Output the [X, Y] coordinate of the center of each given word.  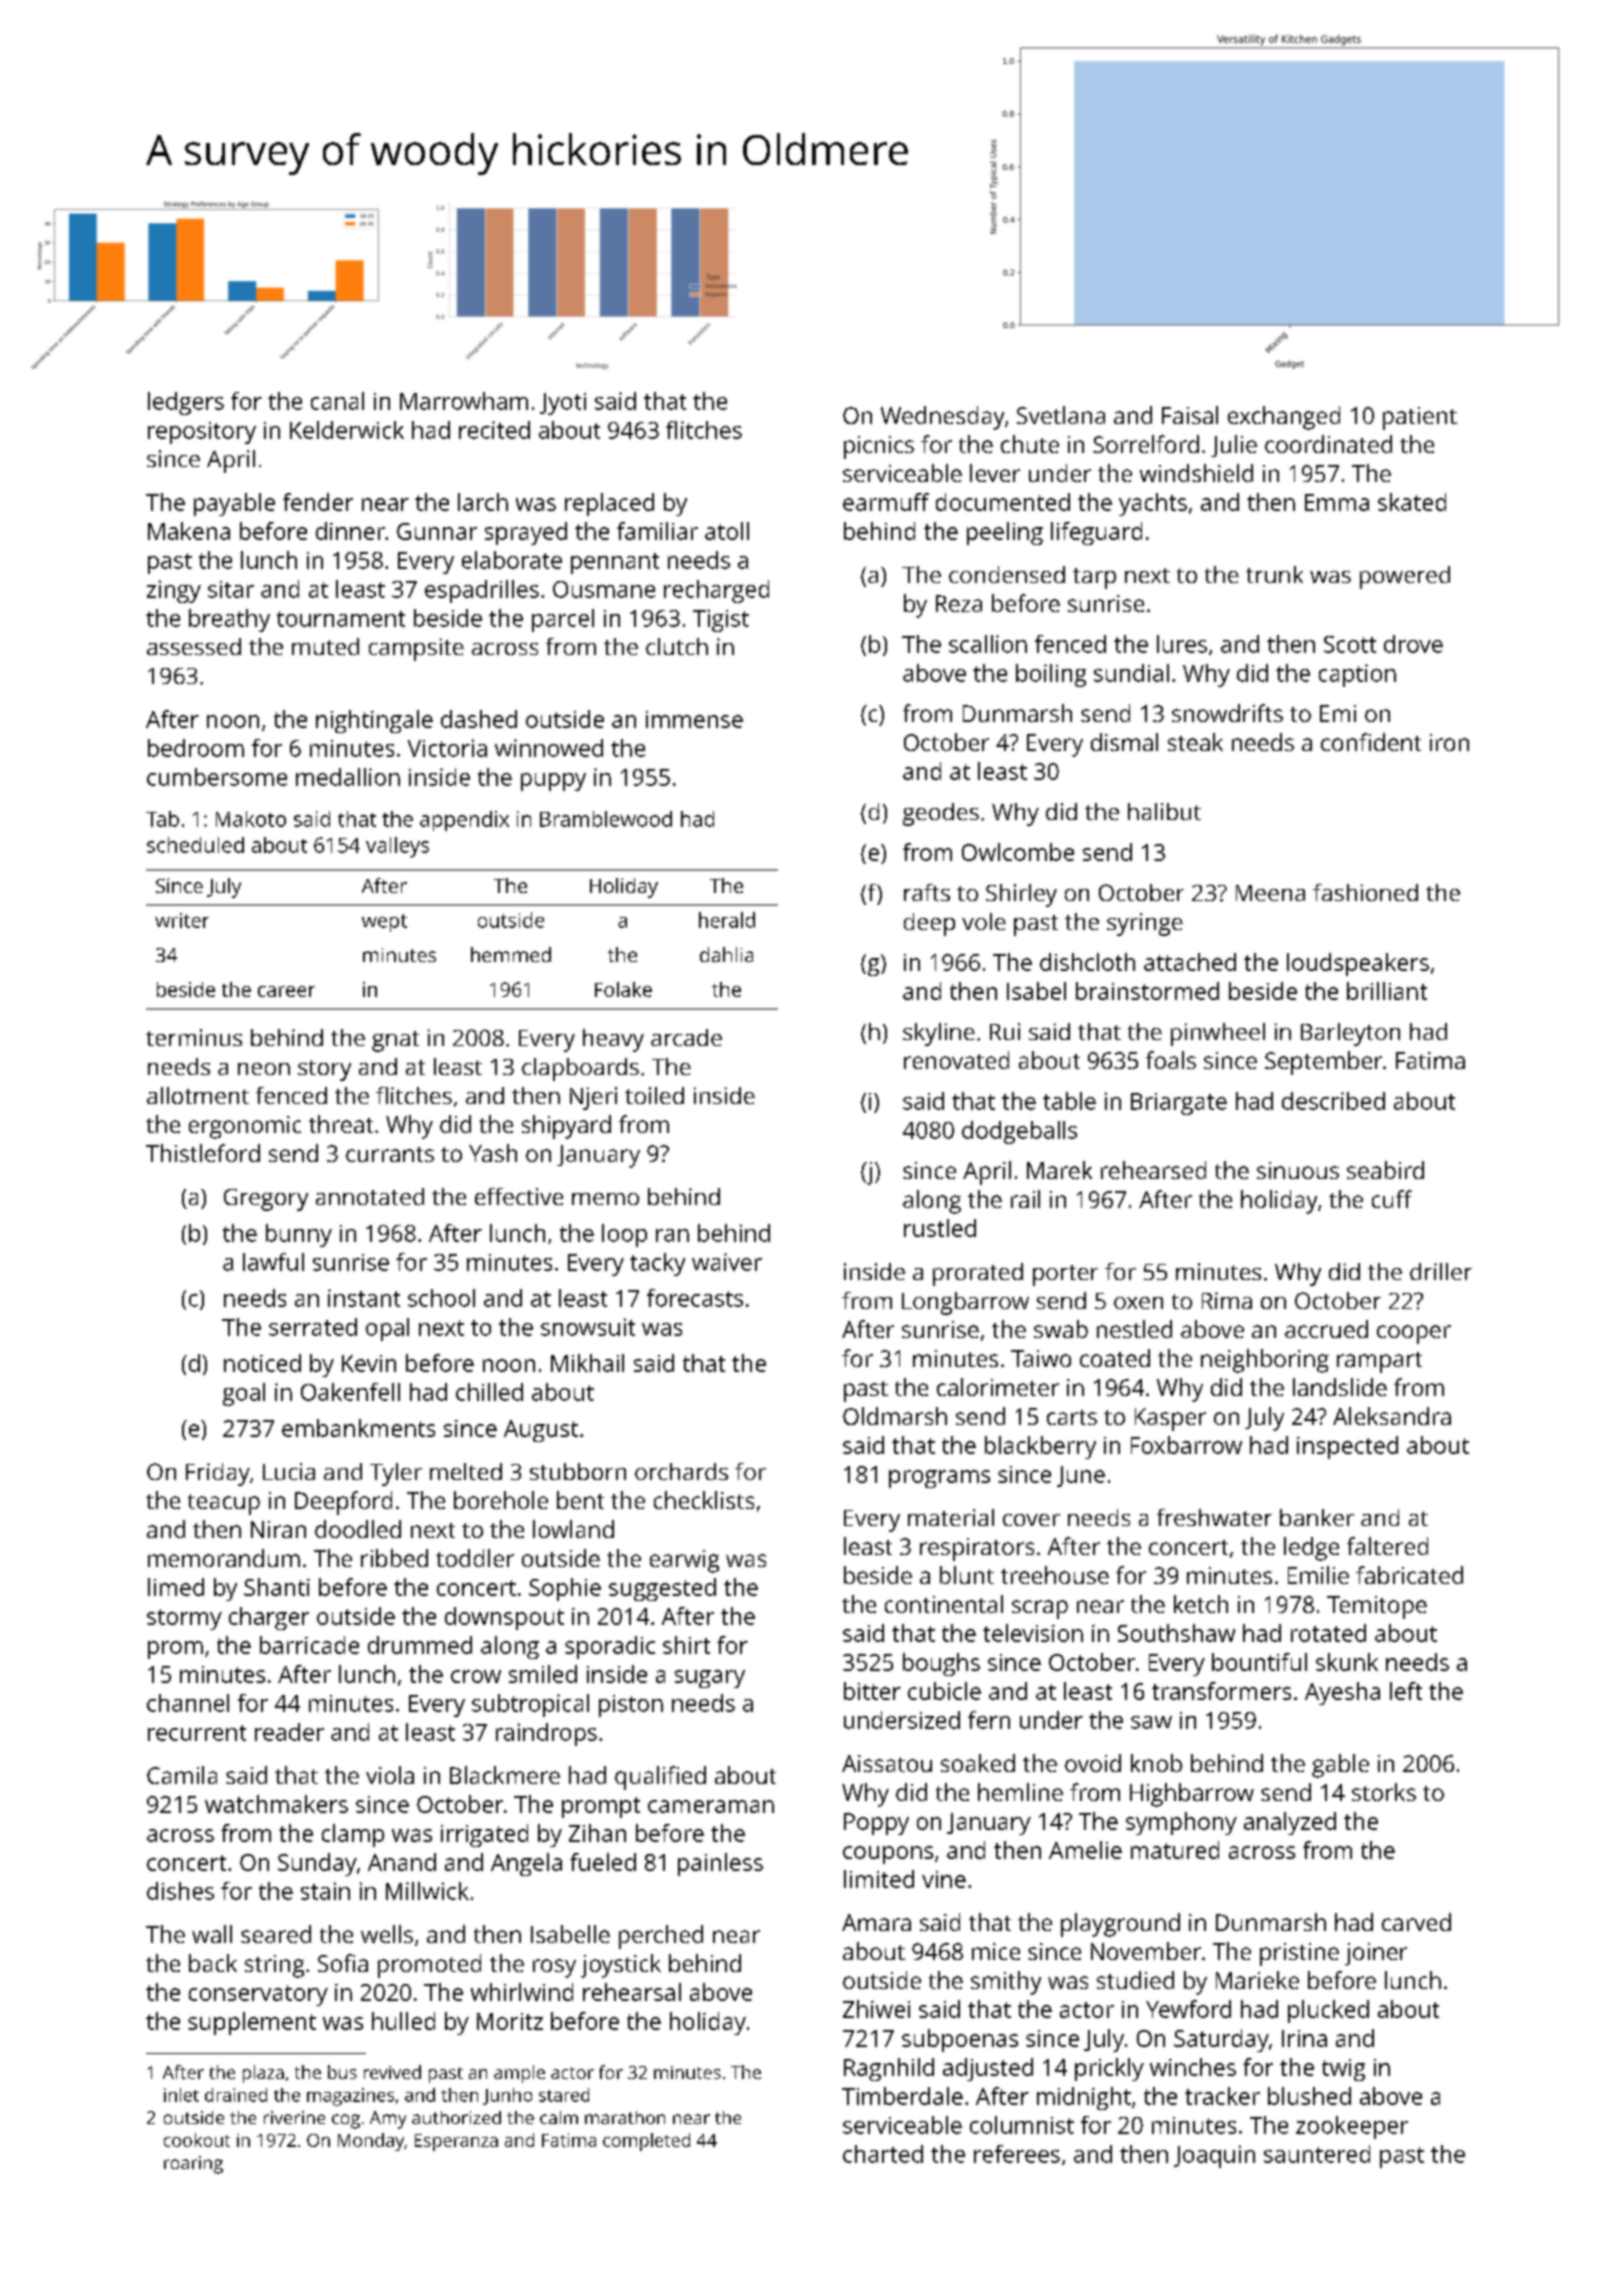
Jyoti [563, 404]
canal [337, 401]
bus [342, 2072]
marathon [625, 2117]
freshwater [1214, 1517]
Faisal [1190, 415]
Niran [278, 1529]
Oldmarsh [895, 1416]
